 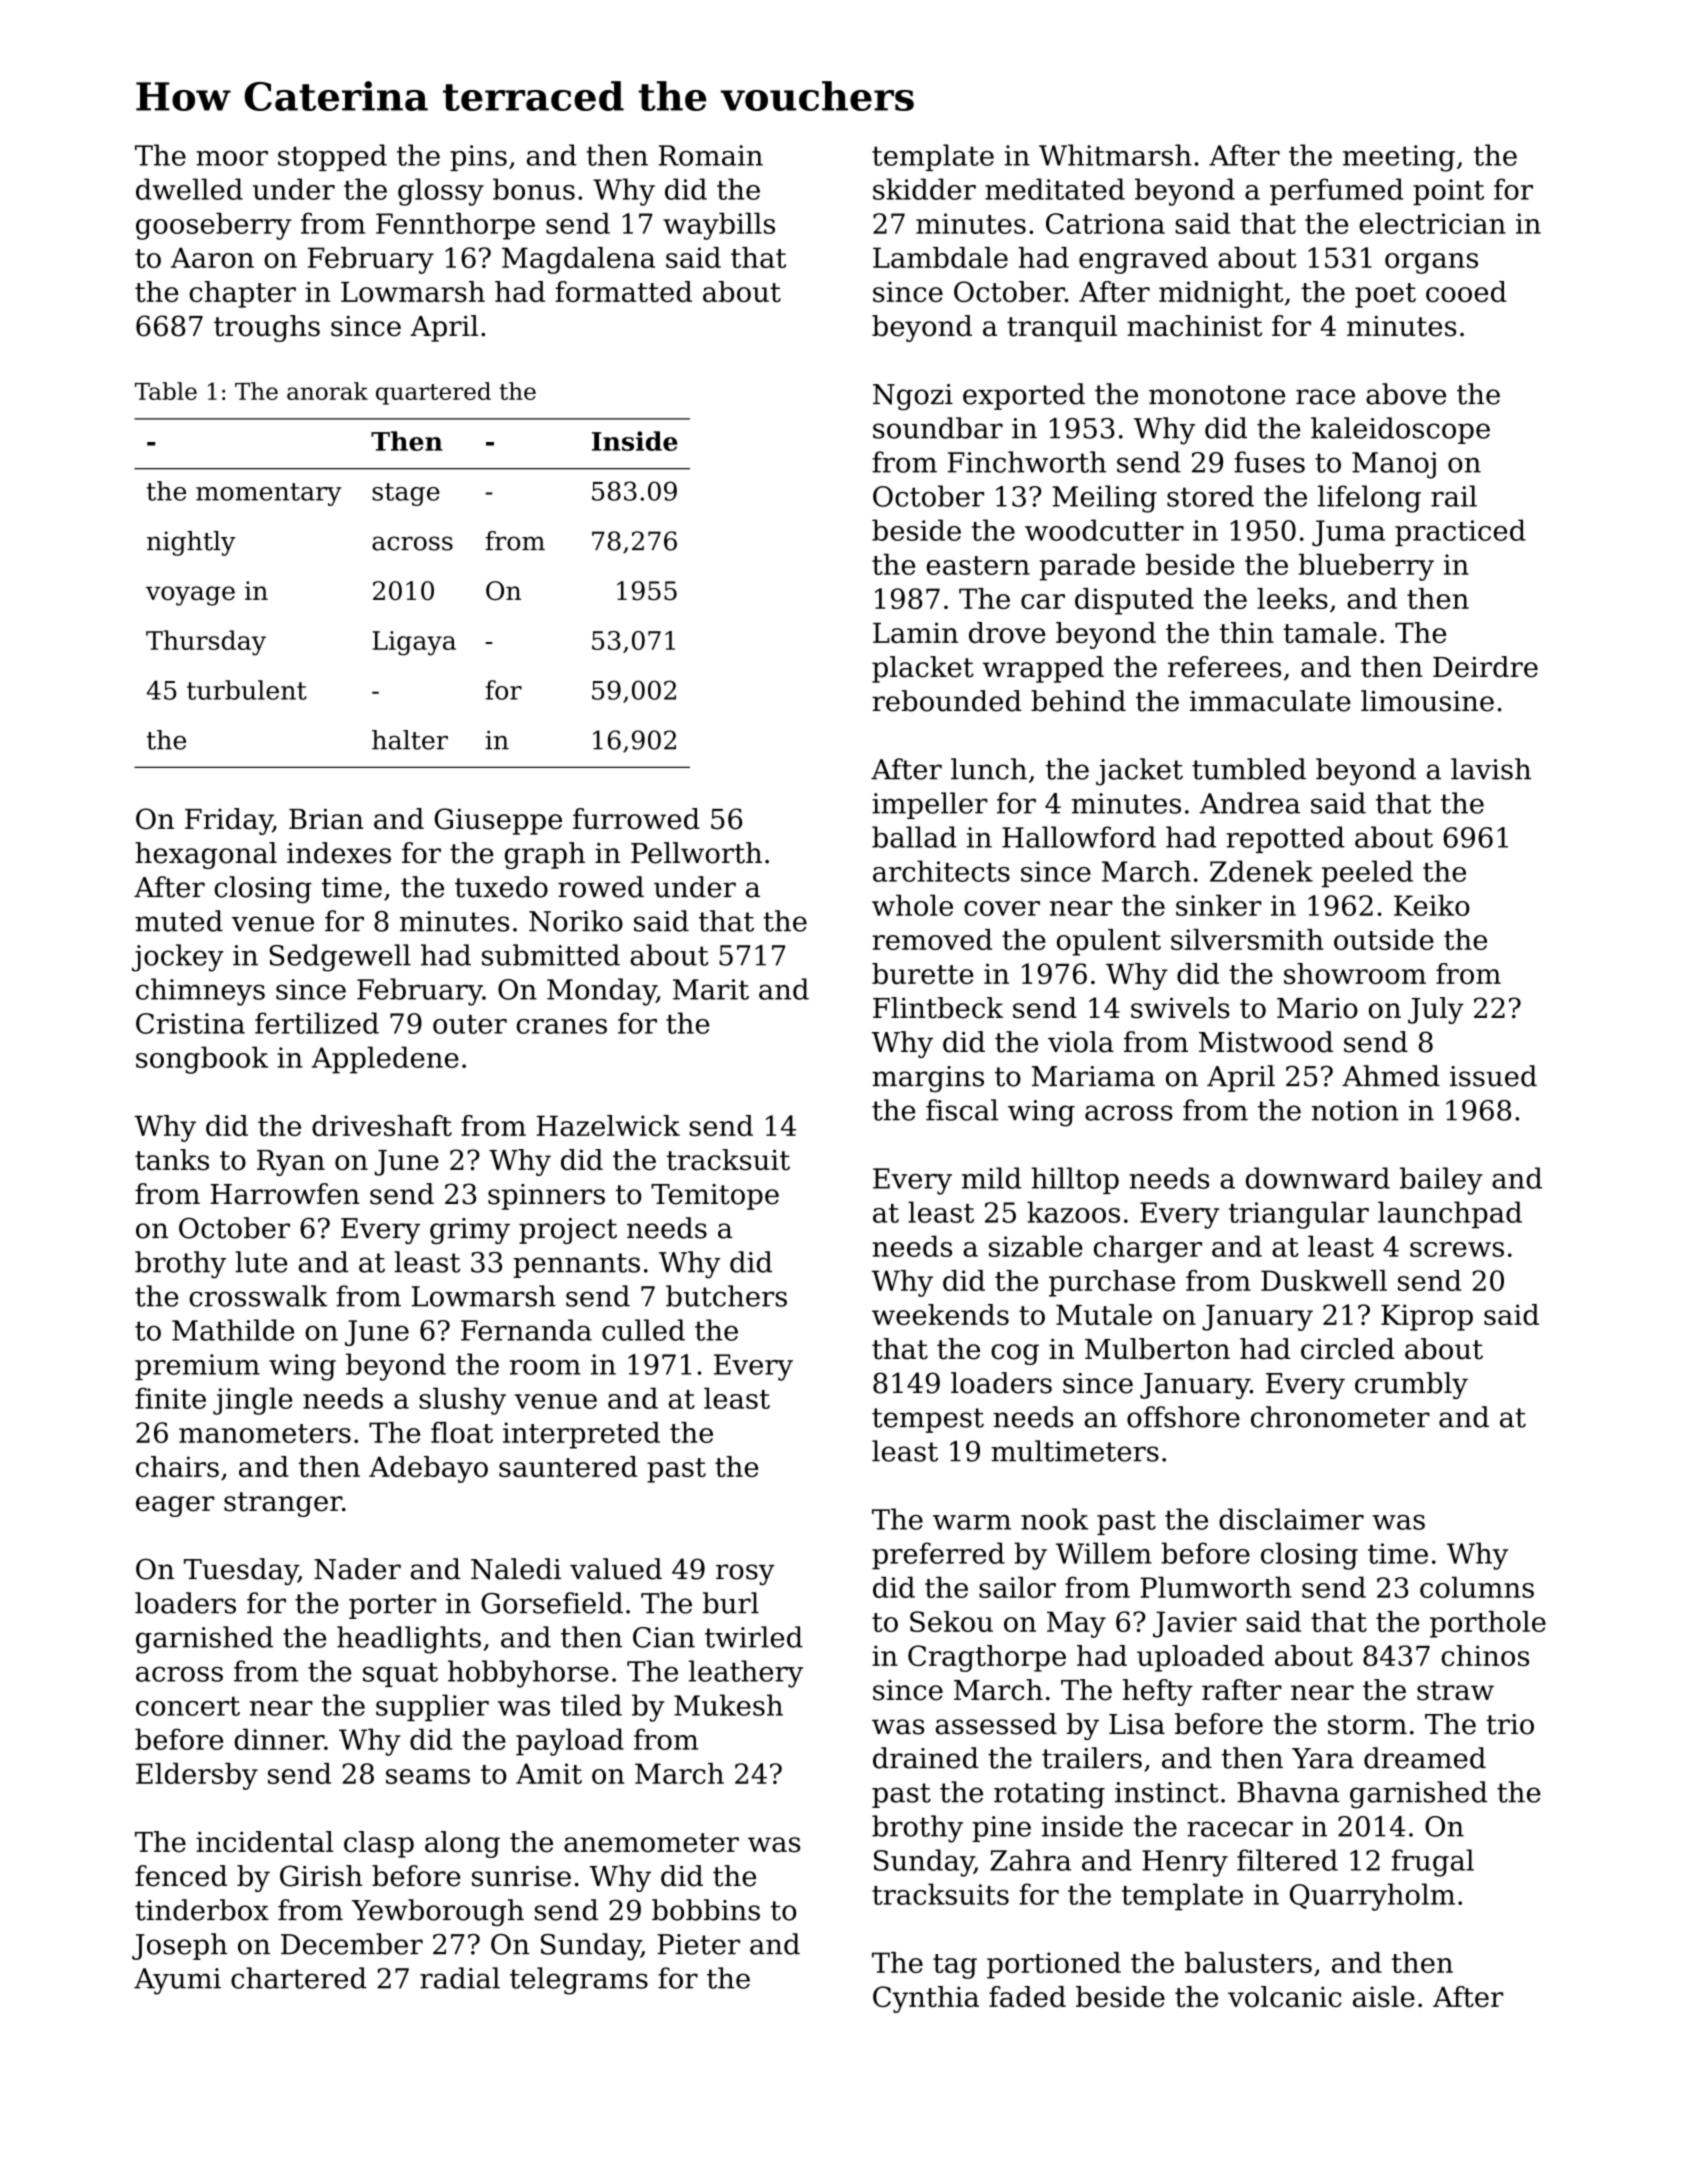 What do you see at coordinates (232, 158) in the document?
I see `moor` at bounding box center [232, 158].
